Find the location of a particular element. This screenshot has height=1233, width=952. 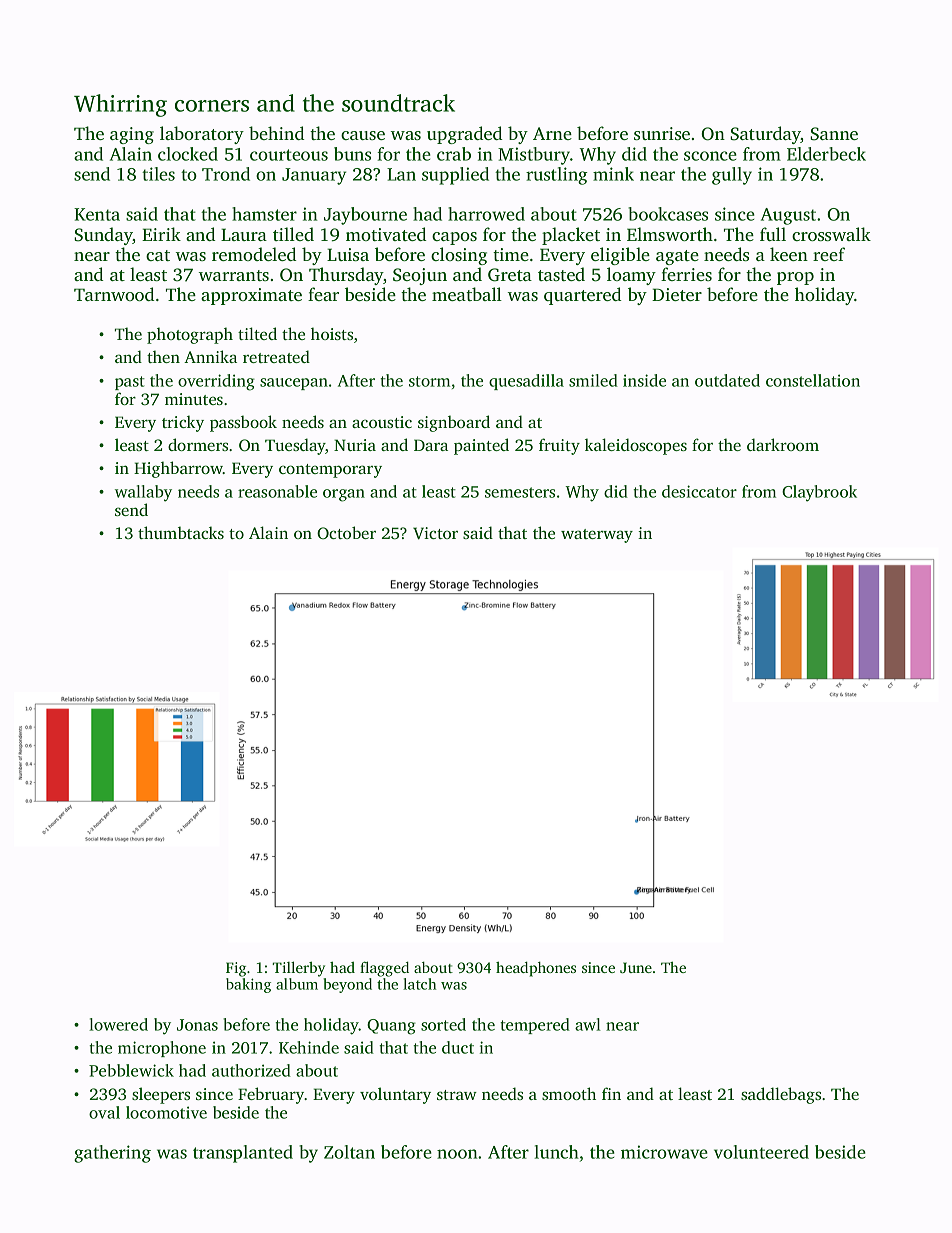

thumbtacks is located at coordinates (181, 532).
